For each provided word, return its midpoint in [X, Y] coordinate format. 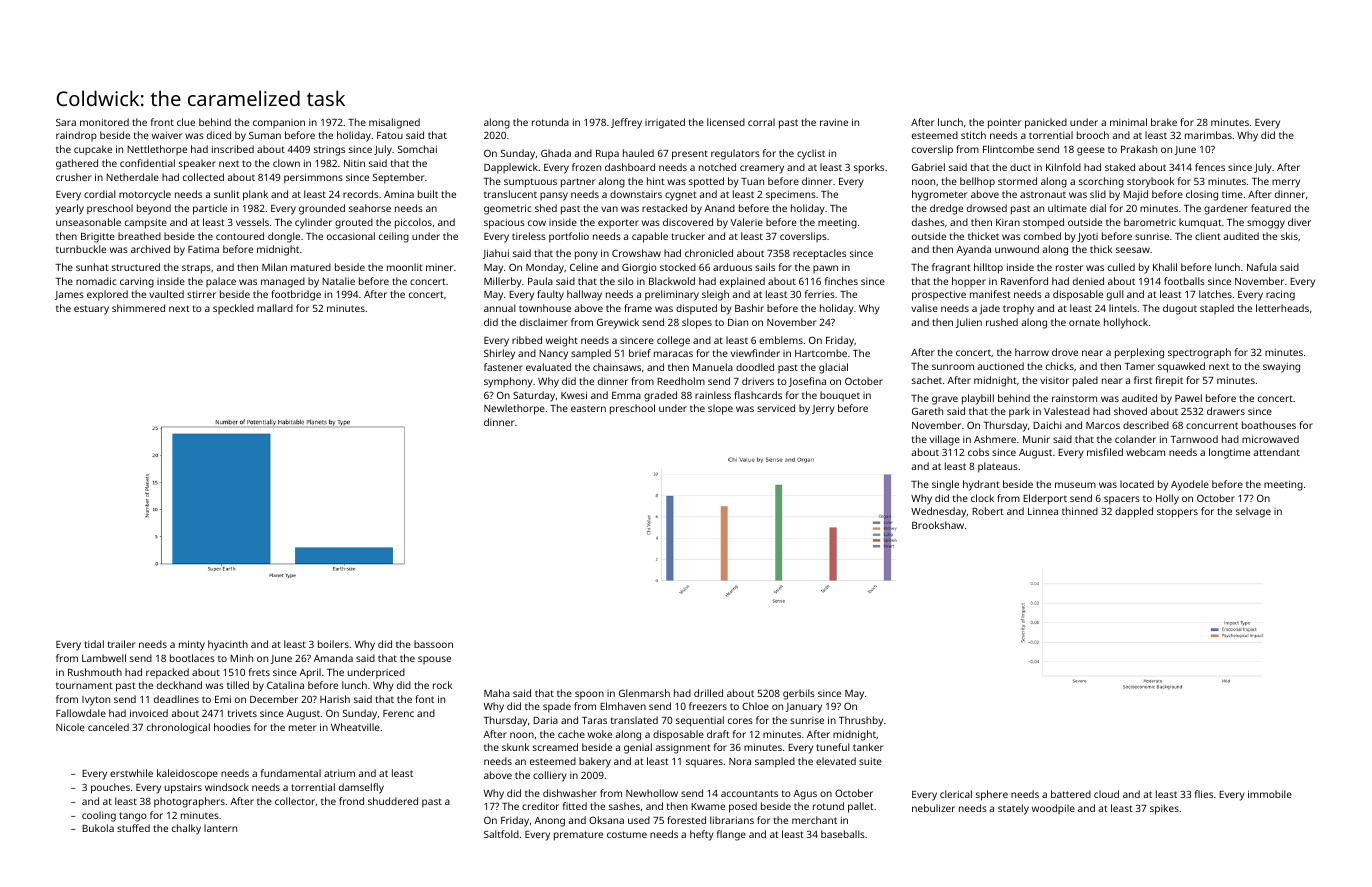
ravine [834, 122]
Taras [594, 720]
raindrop [76, 136]
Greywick [618, 323]
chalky [186, 829]
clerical [956, 794]
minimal [1128, 122]
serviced [776, 408]
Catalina [285, 685]
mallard [275, 308]
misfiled [1105, 452]
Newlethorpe [514, 409]
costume [627, 834]
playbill [978, 399]
